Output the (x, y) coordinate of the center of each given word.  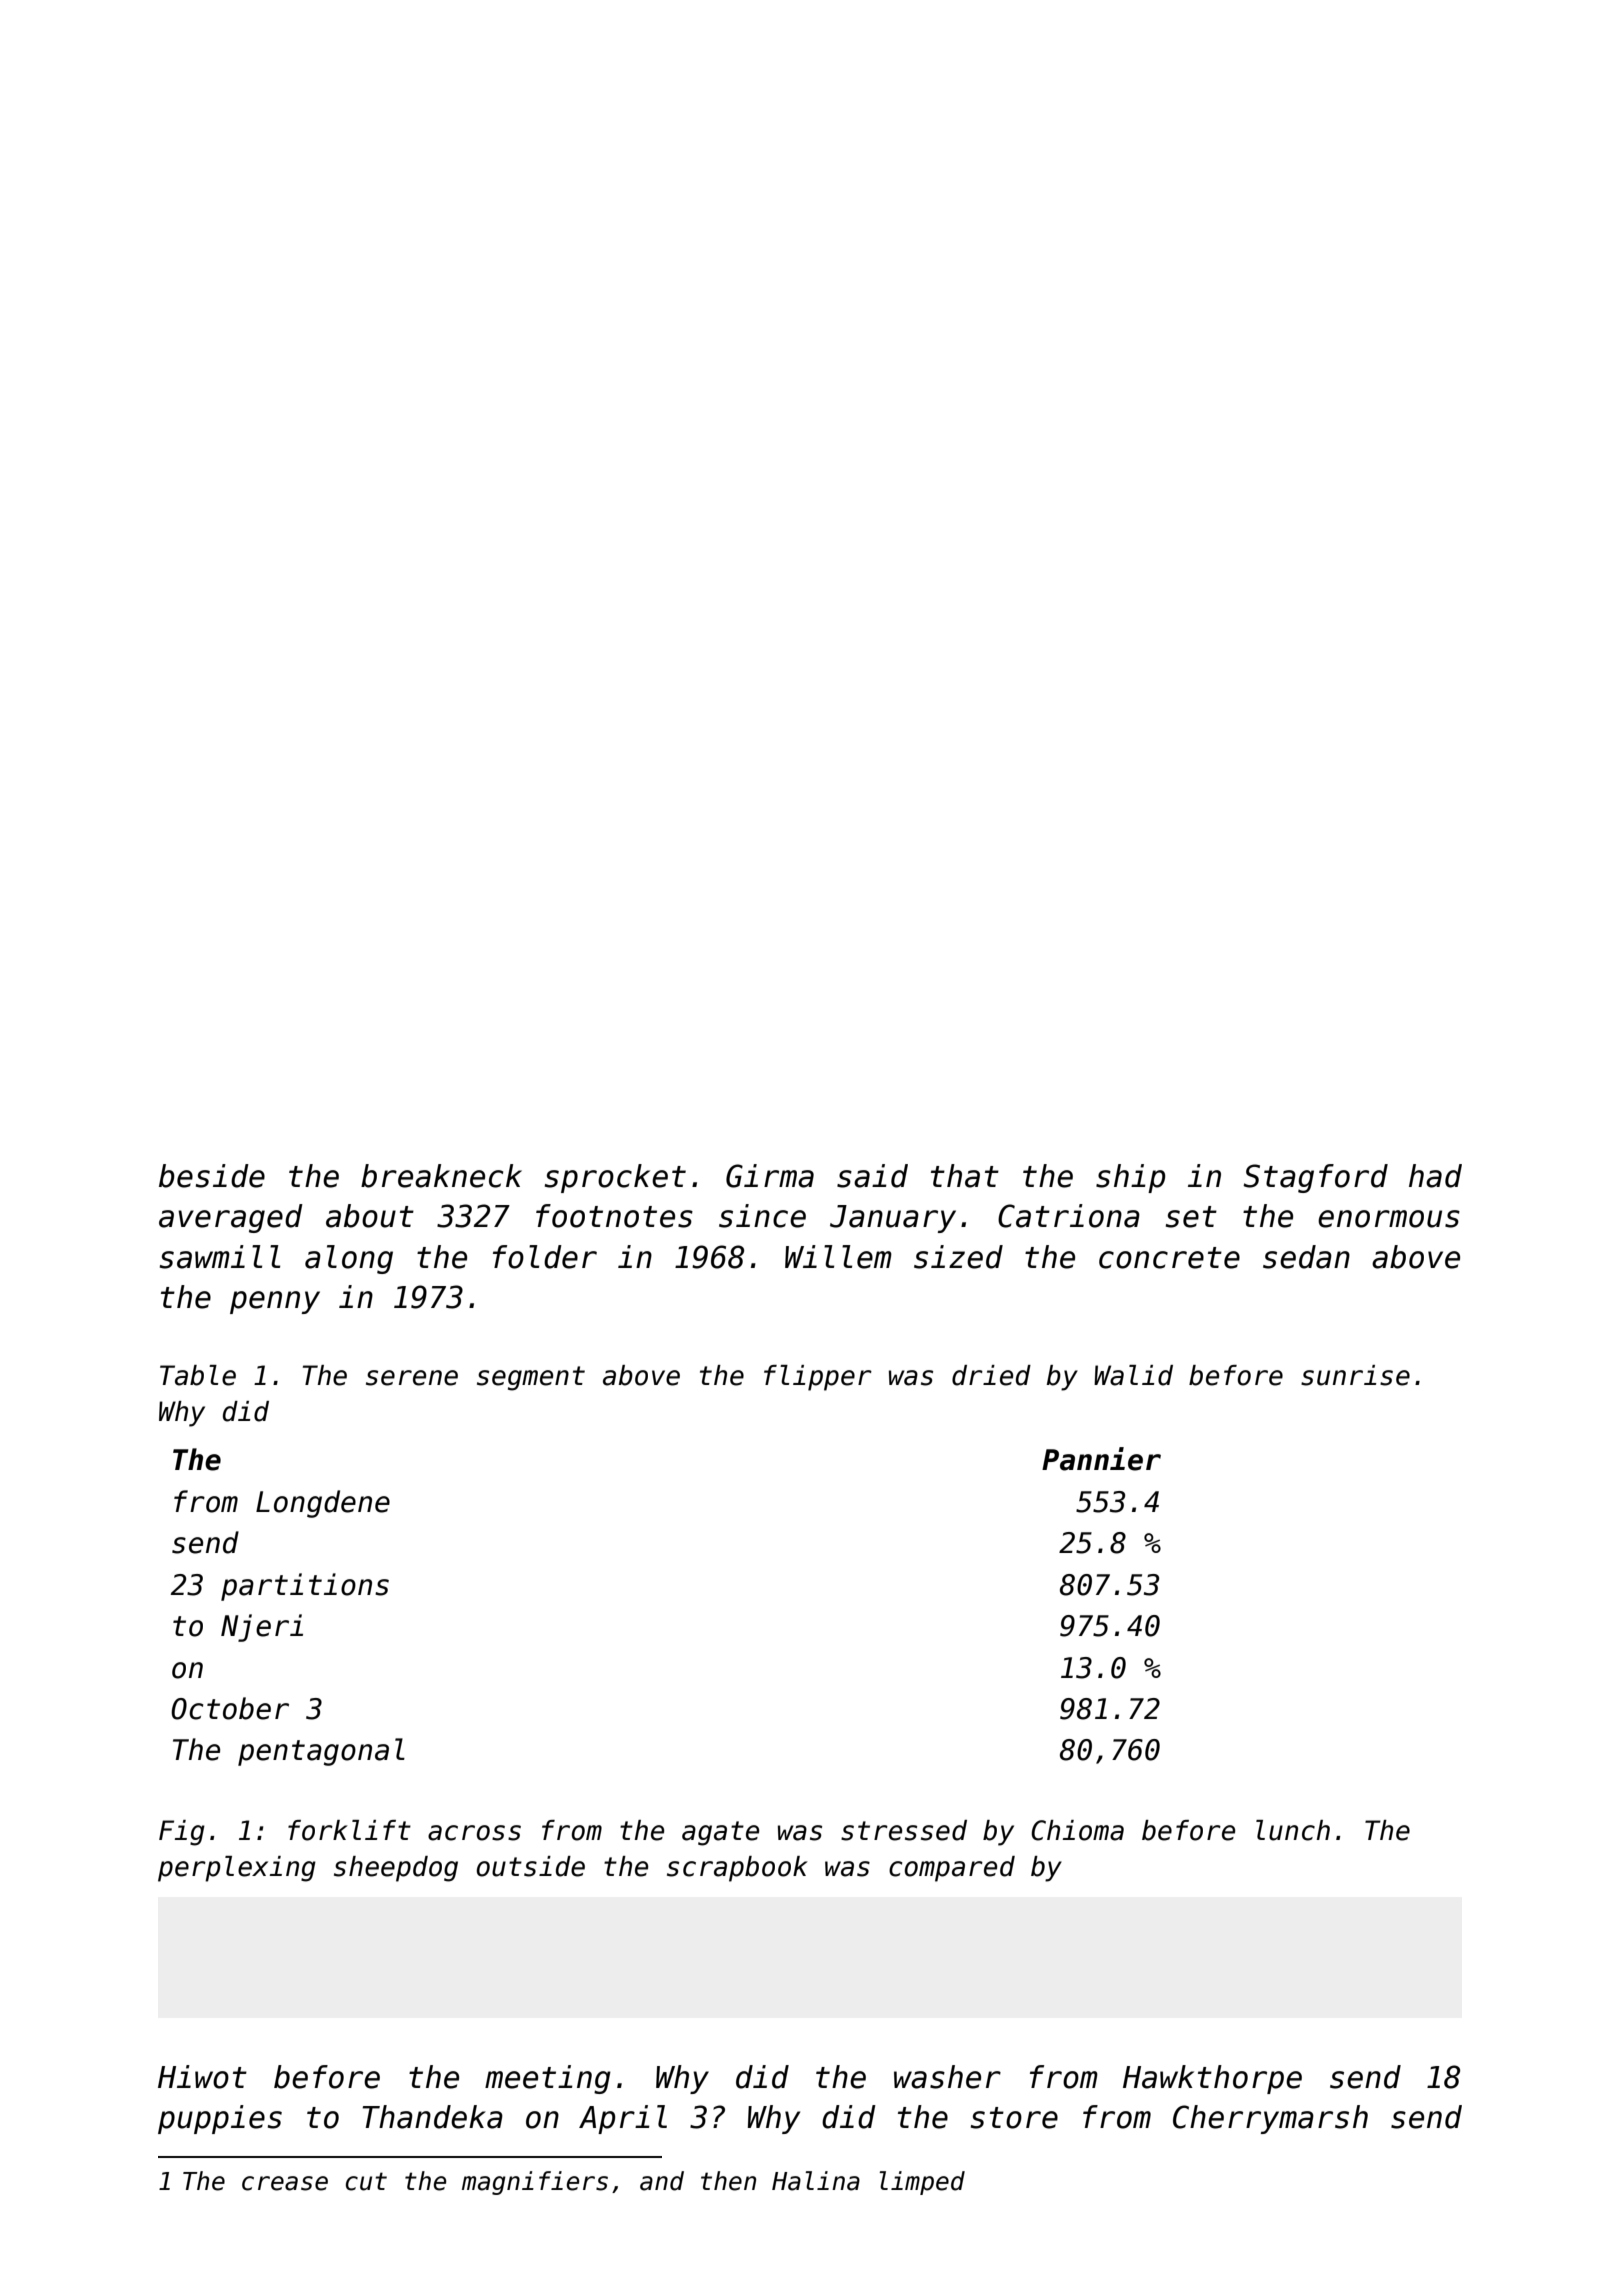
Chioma (1077, 1830)
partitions (305, 1587)
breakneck (441, 1176)
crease (285, 2183)
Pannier (1101, 1459)
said (872, 1176)
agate (720, 1833)
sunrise (1355, 1375)
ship (1130, 1178)
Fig (182, 1833)
